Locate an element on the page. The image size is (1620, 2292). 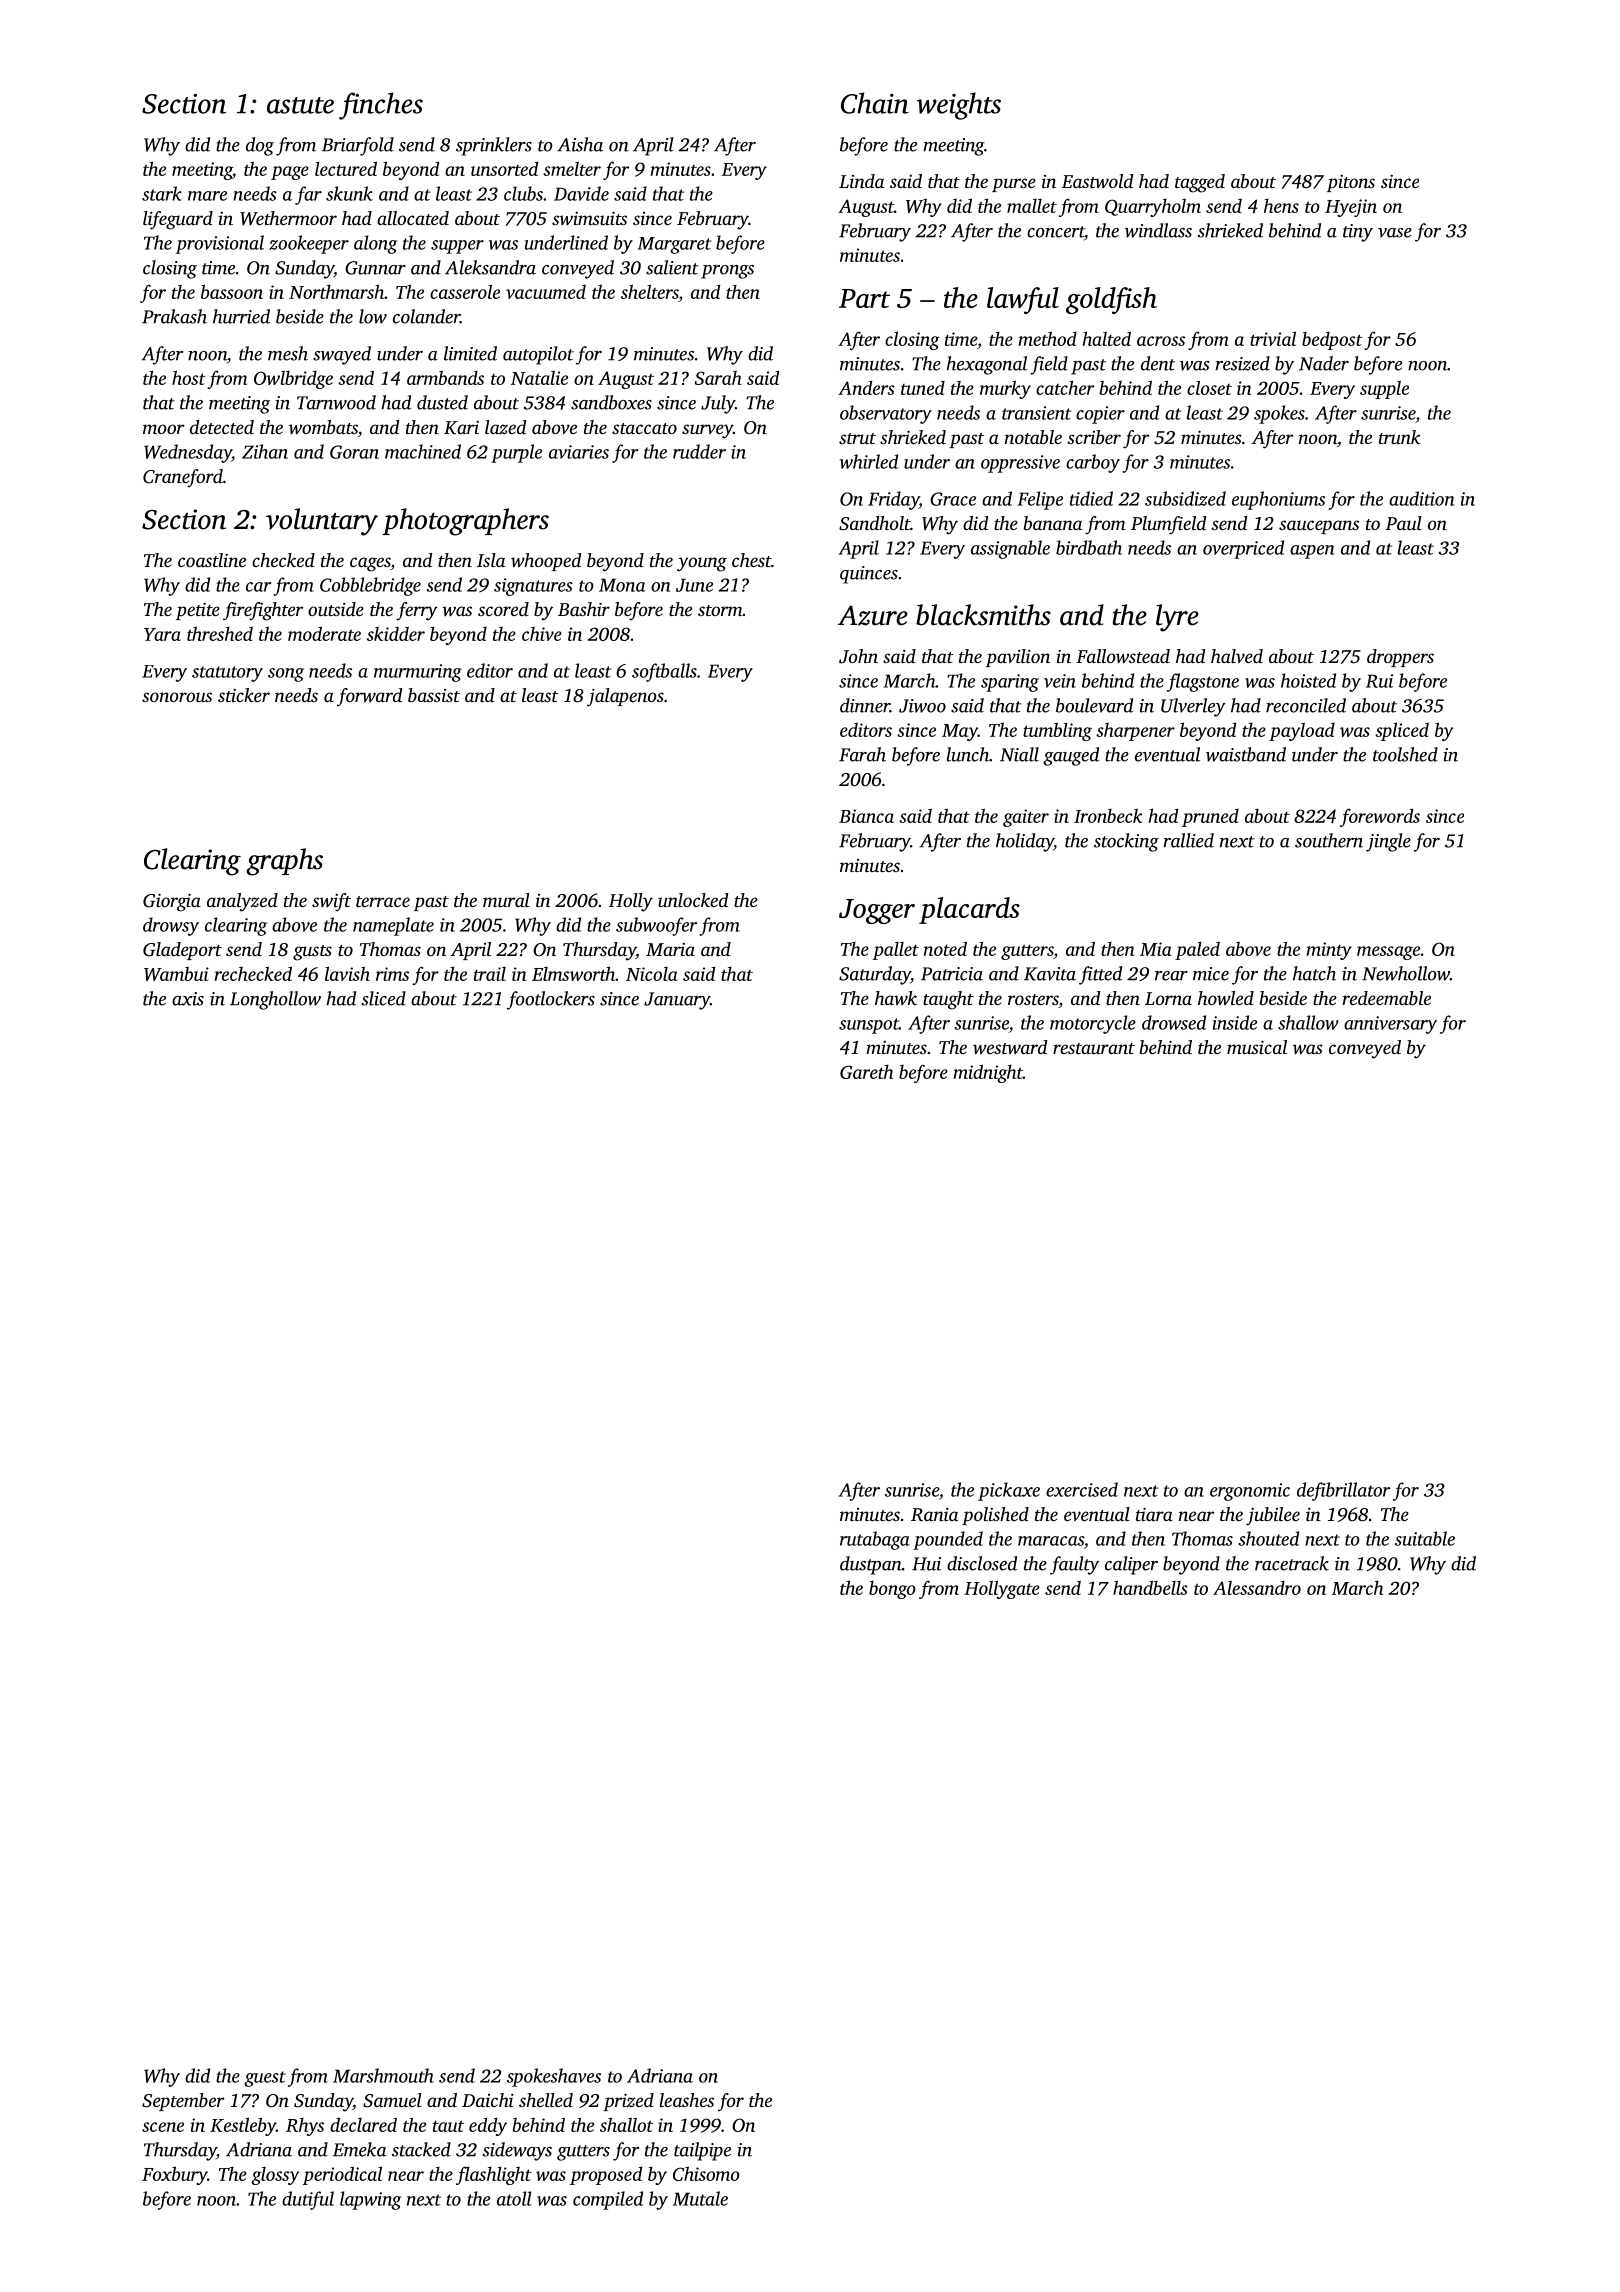
quinces is located at coordinates (869, 575).
